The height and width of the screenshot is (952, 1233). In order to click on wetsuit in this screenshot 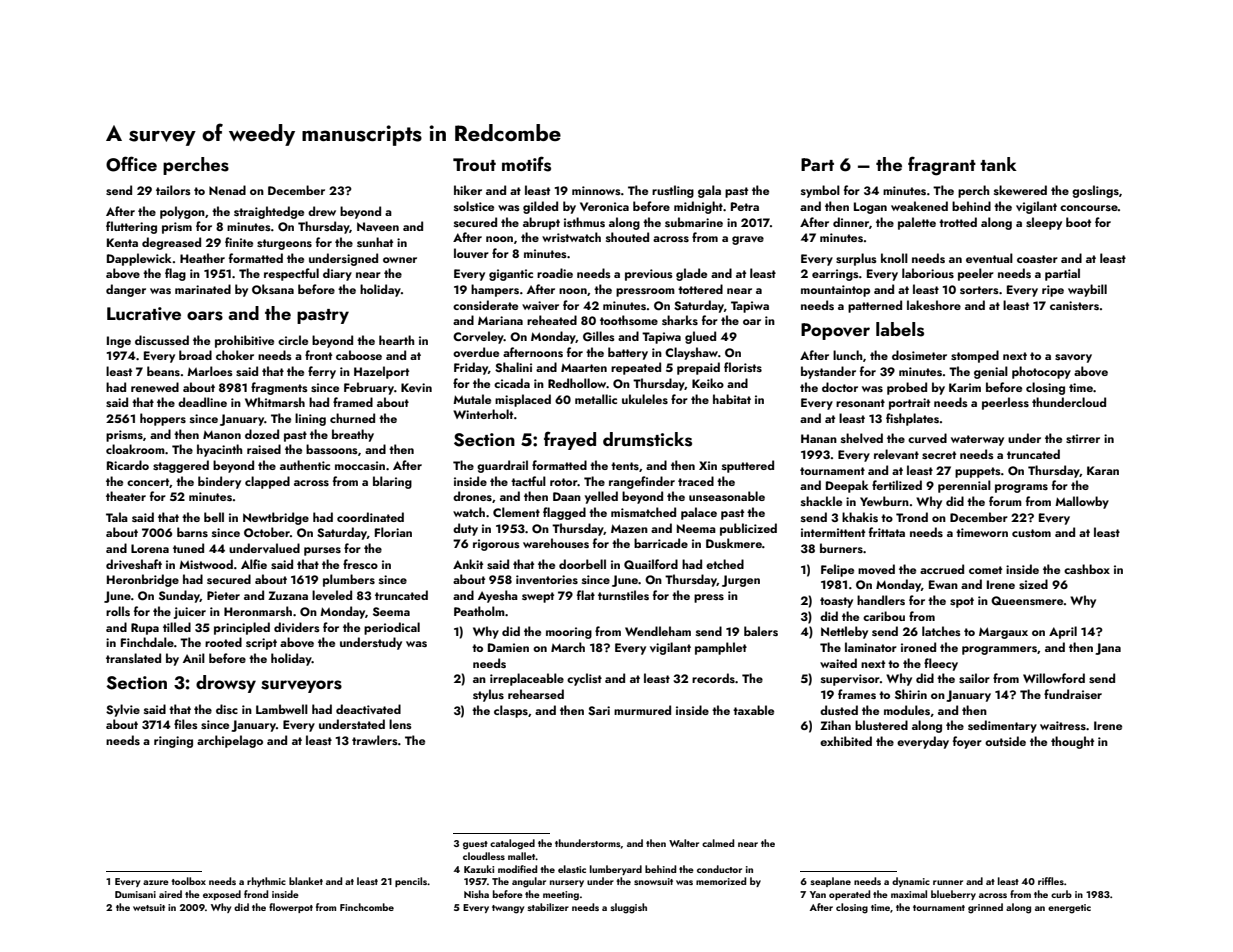, I will do `click(149, 907)`.
